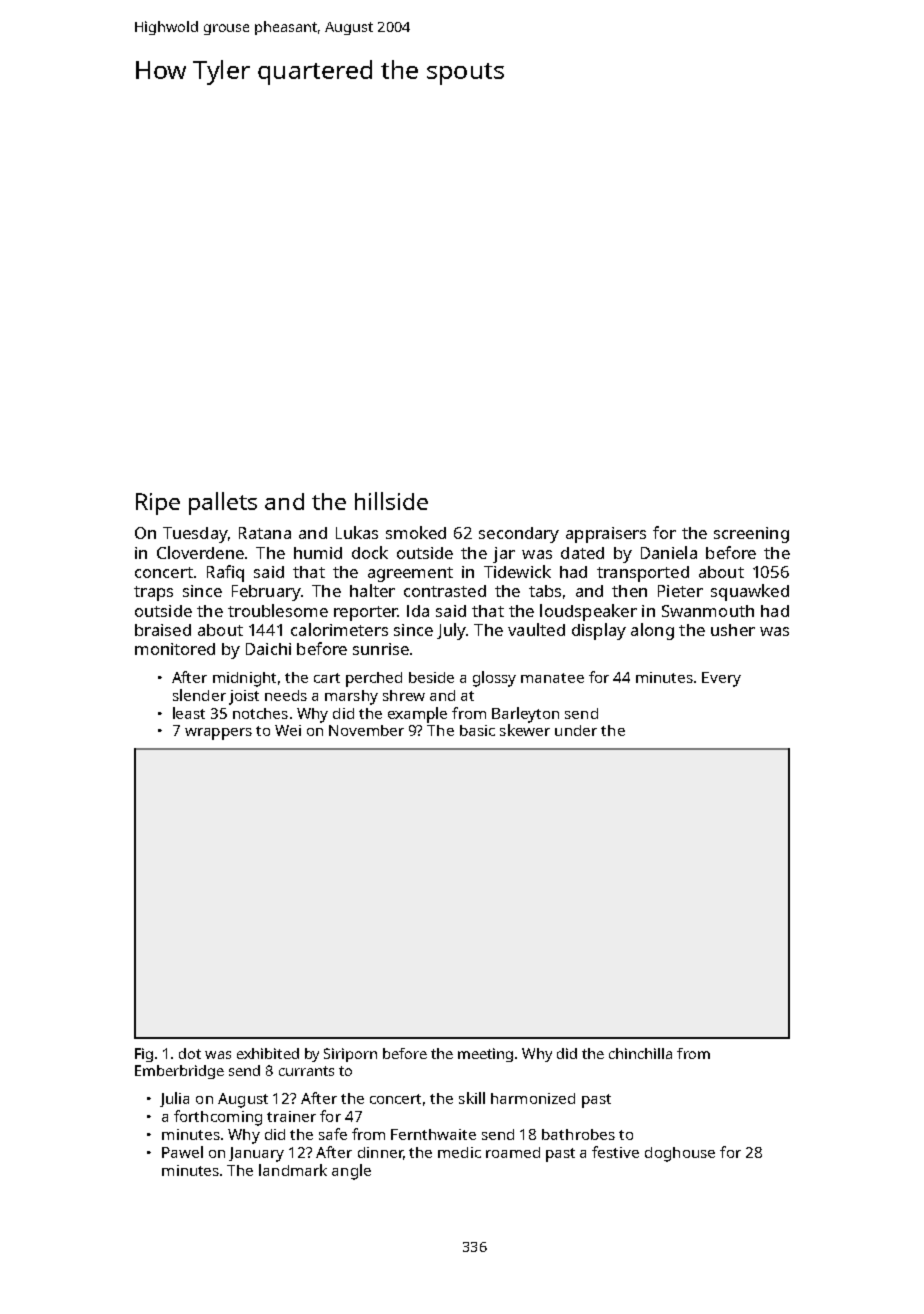 This page has height=1314, width=924. I want to click on screening, so click(751, 535).
